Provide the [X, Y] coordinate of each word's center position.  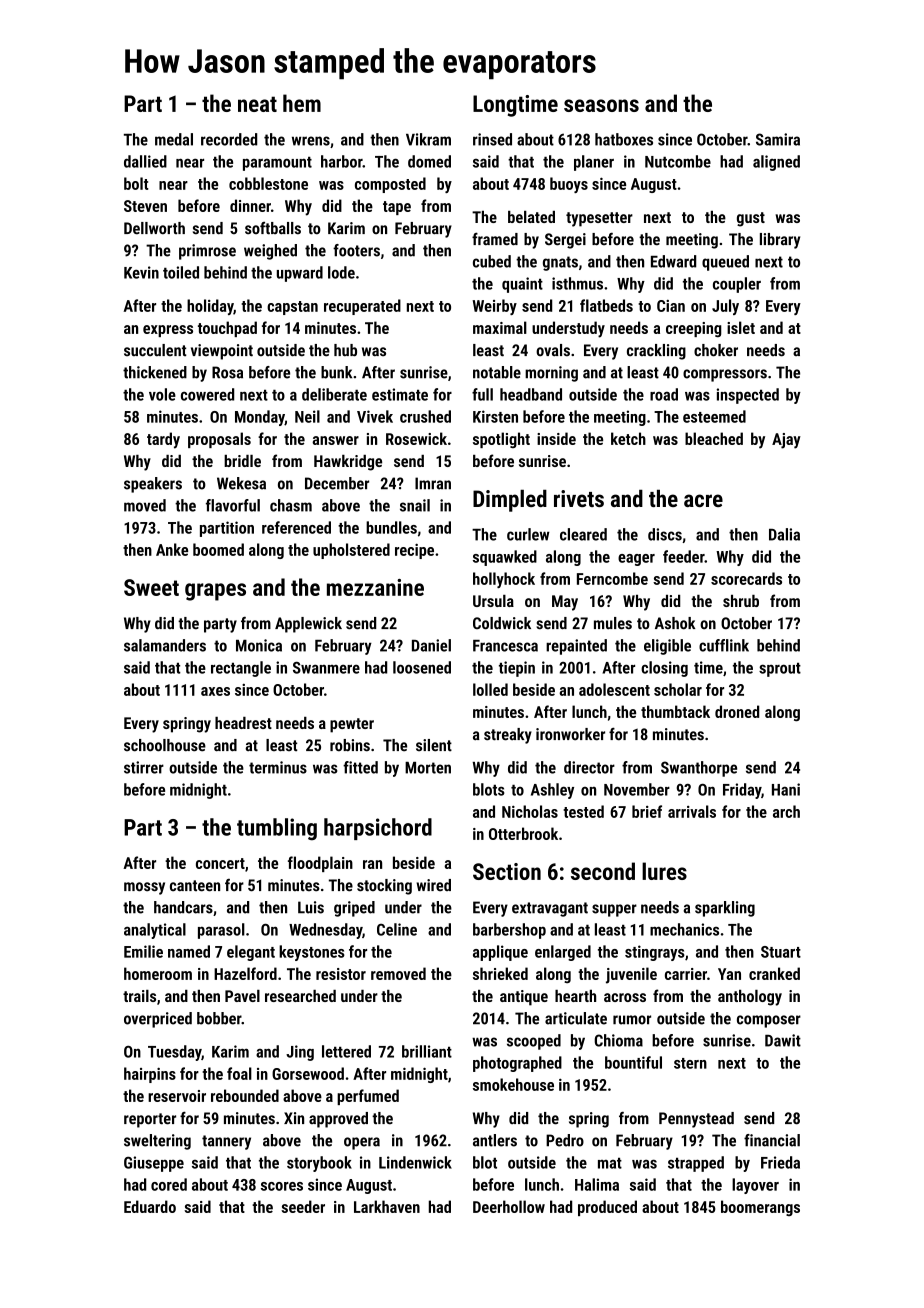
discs [665, 534]
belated [531, 217]
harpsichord [378, 829]
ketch [628, 438]
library [780, 241]
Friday [742, 791]
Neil [307, 416]
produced [607, 1208]
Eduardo [150, 1206]
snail [415, 505]
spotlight [501, 440]
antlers [495, 1140]
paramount [277, 164]
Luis [311, 907]
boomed [218, 549]
